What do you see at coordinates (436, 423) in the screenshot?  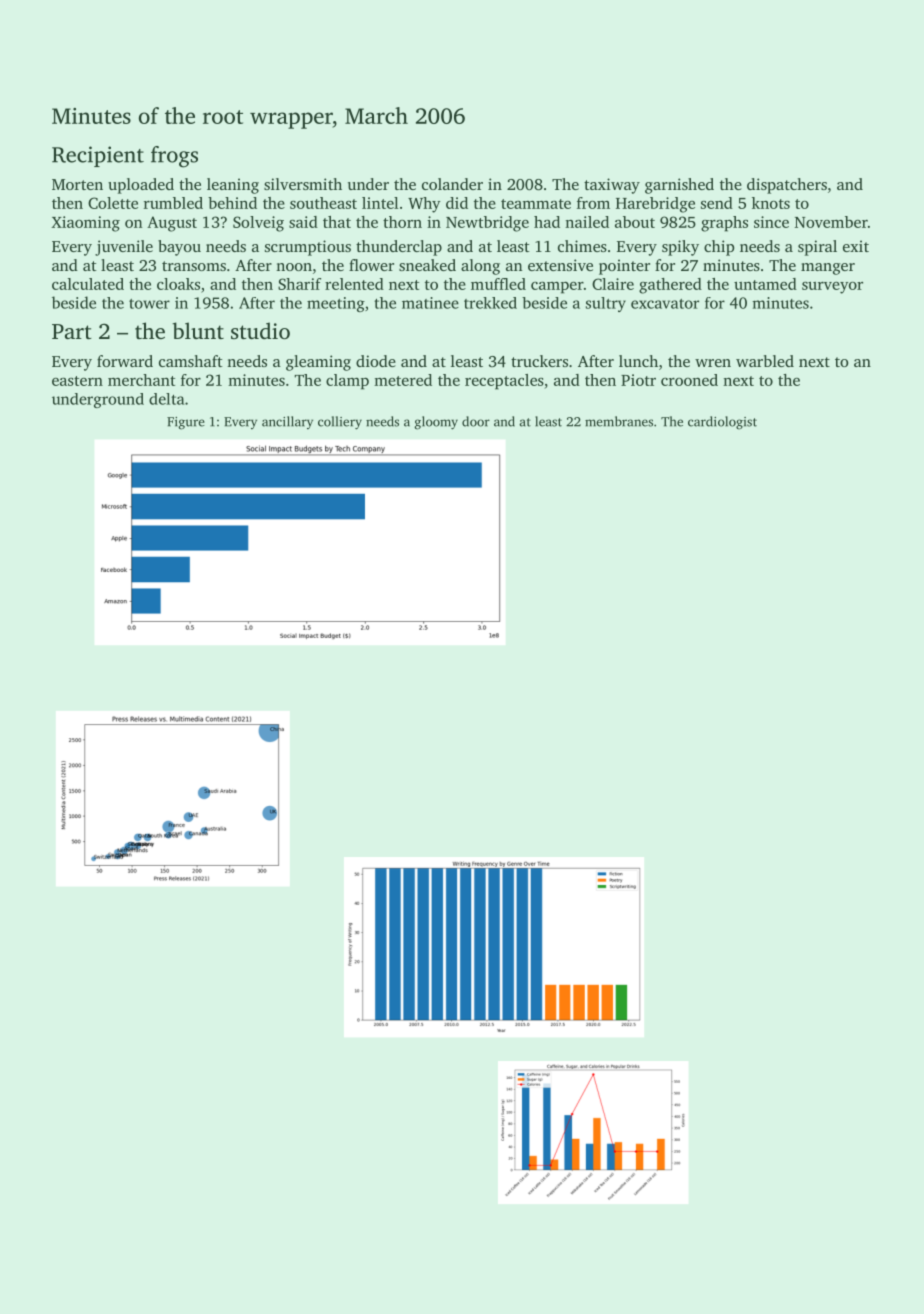 I see `gloomy` at bounding box center [436, 423].
